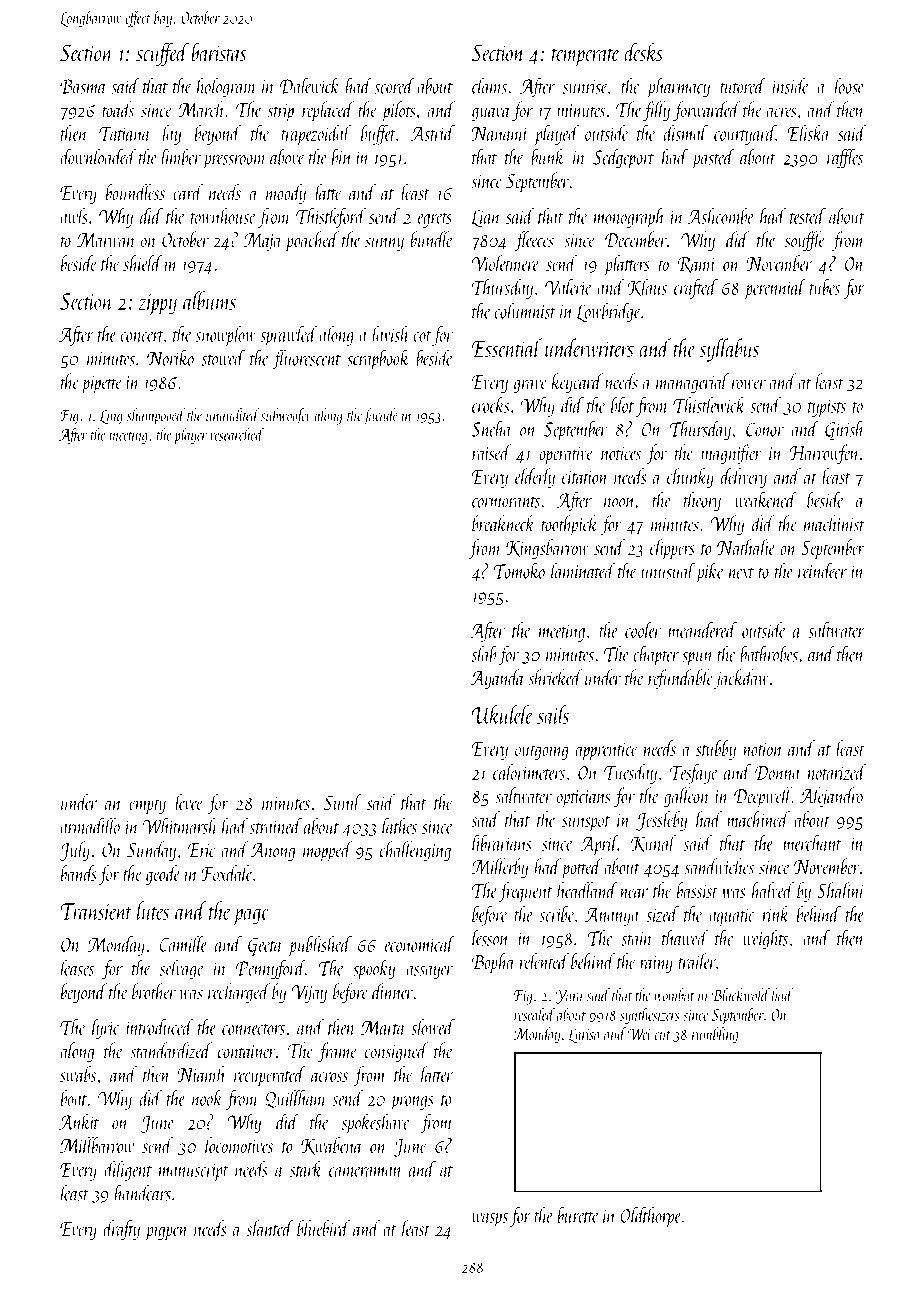  What do you see at coordinates (78, 1074) in the screenshot?
I see `swabs` at bounding box center [78, 1074].
